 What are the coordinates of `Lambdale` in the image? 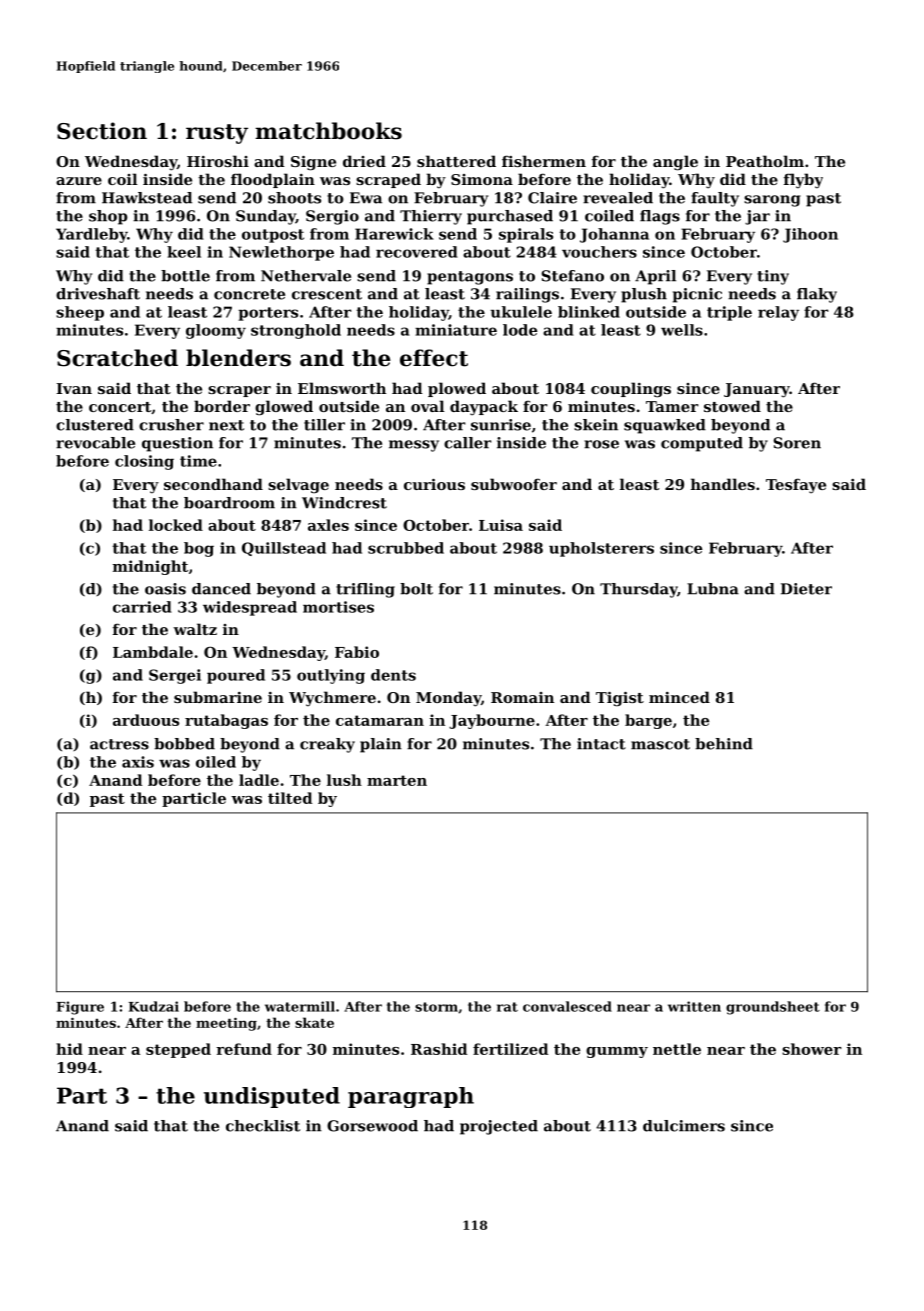 It's located at (153, 652).
